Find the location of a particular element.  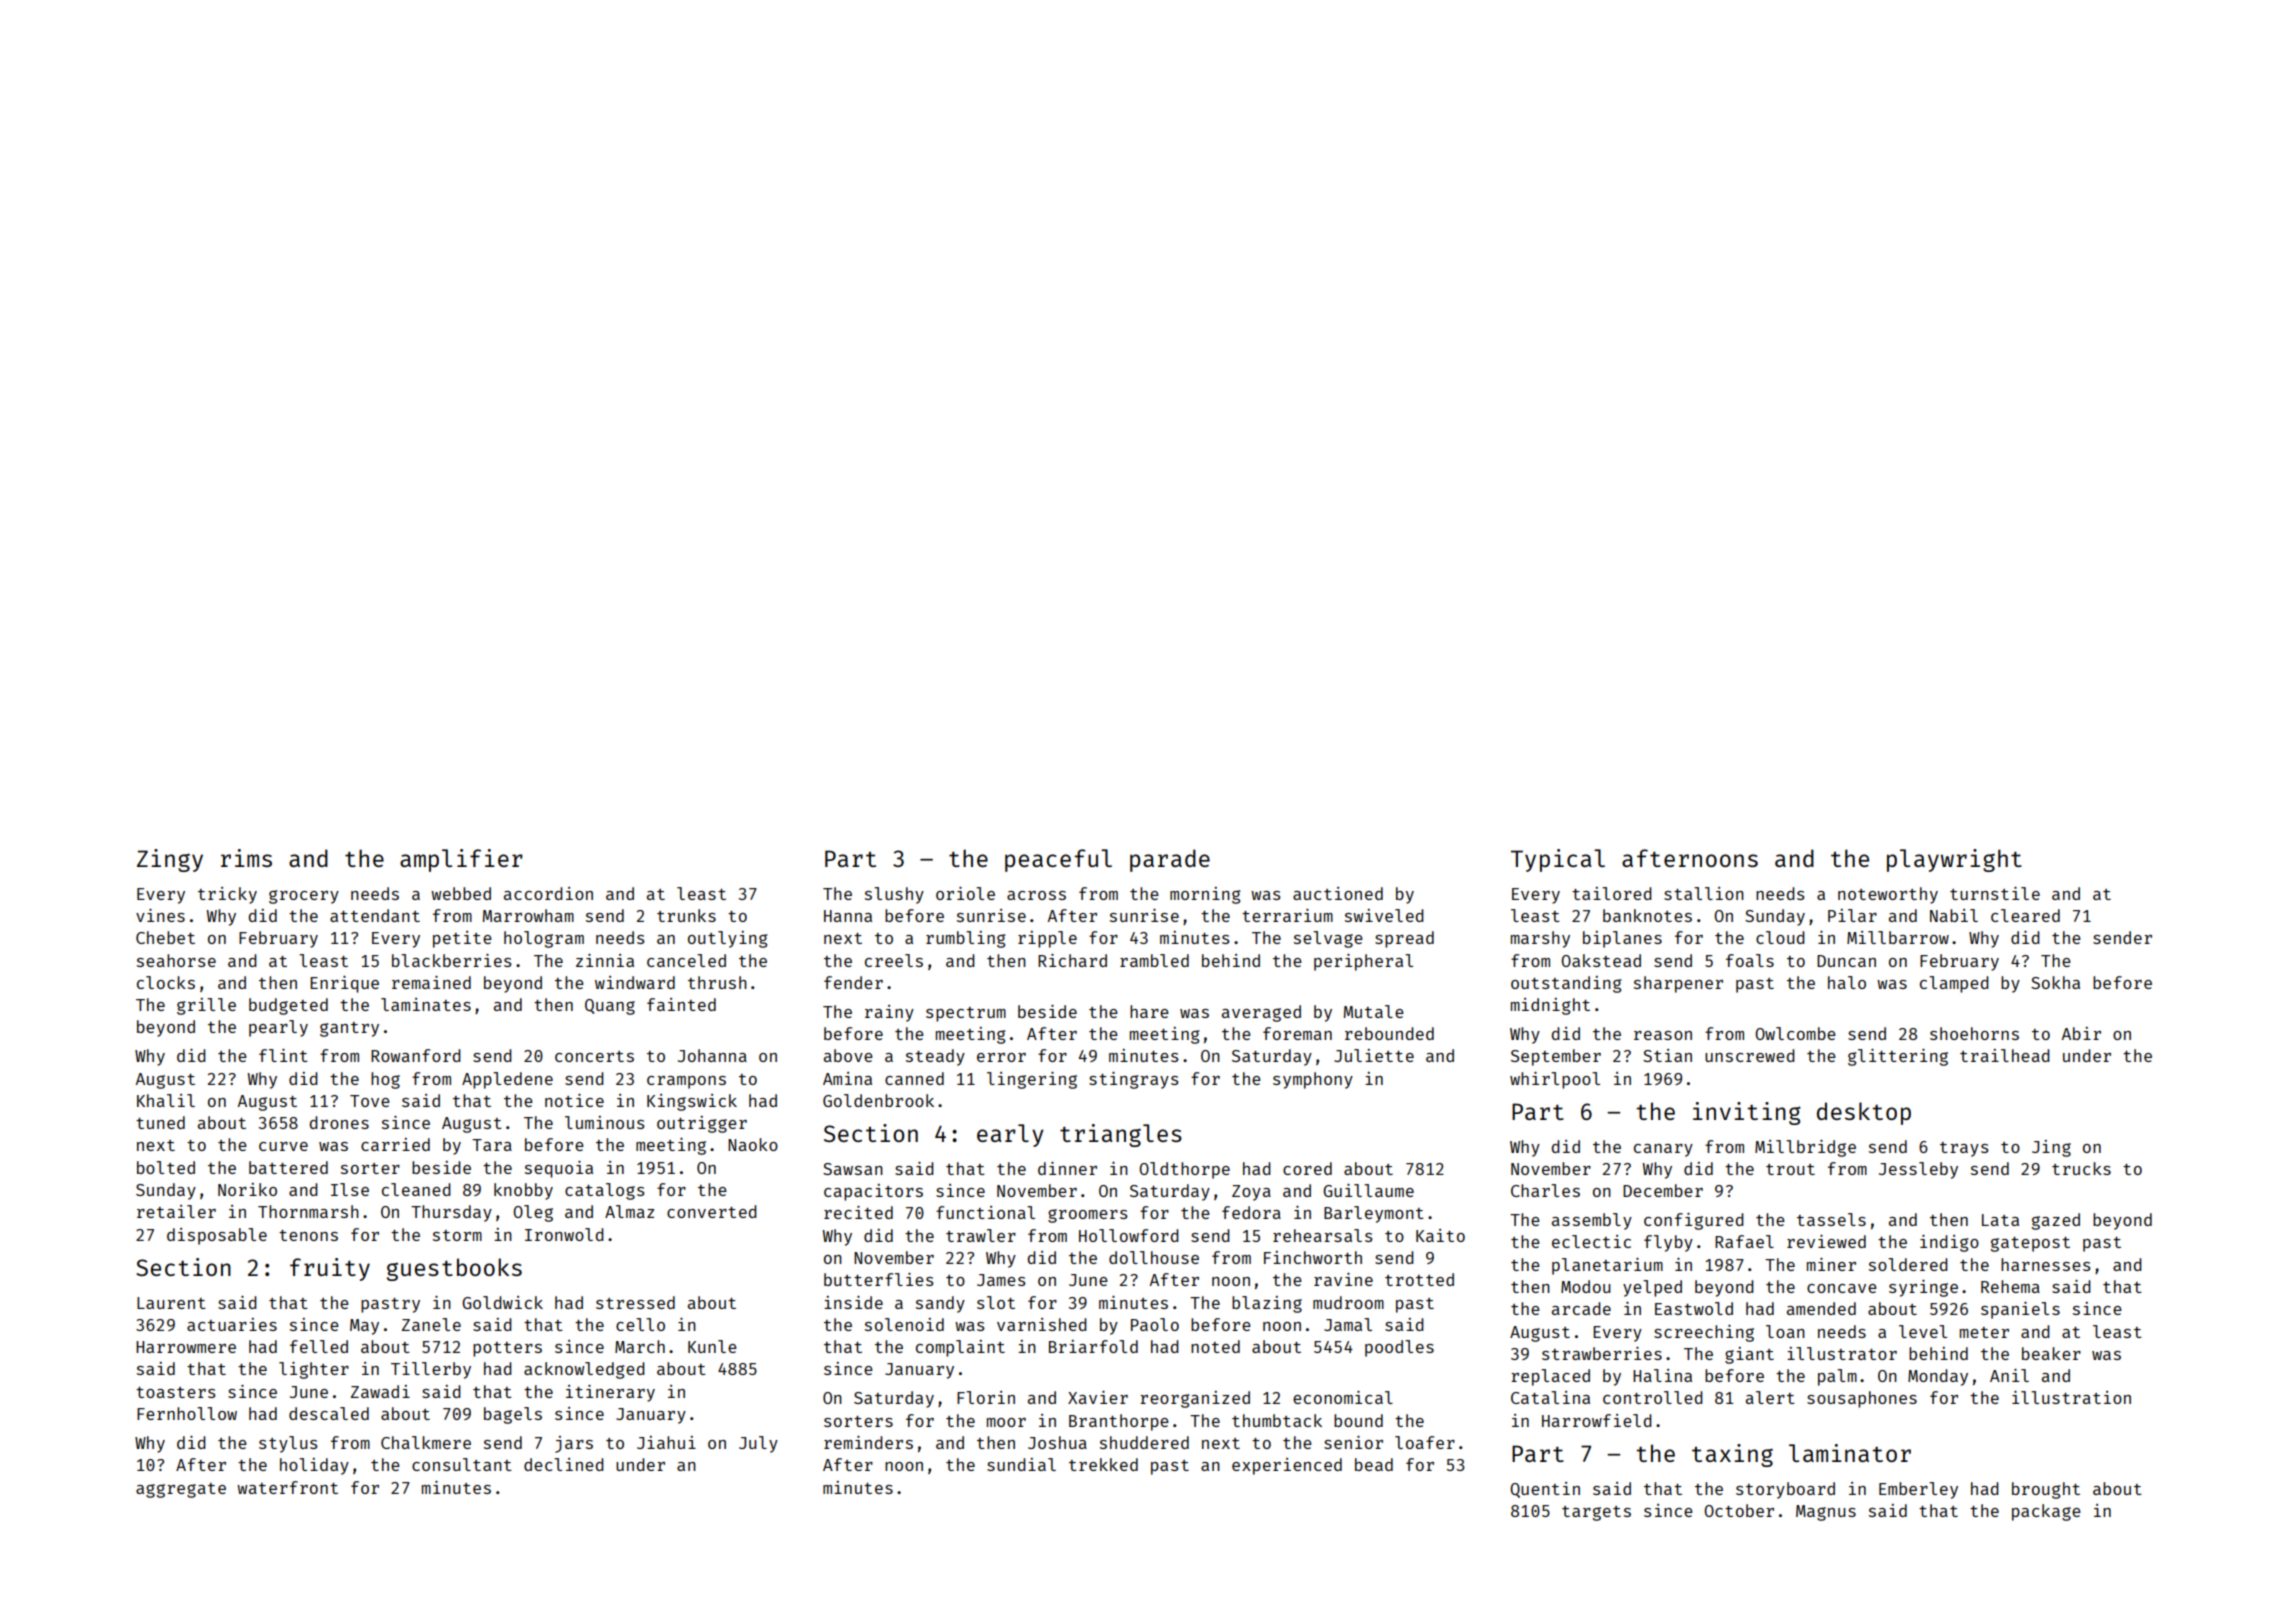

Goldenbrook is located at coordinates (878, 1100).
